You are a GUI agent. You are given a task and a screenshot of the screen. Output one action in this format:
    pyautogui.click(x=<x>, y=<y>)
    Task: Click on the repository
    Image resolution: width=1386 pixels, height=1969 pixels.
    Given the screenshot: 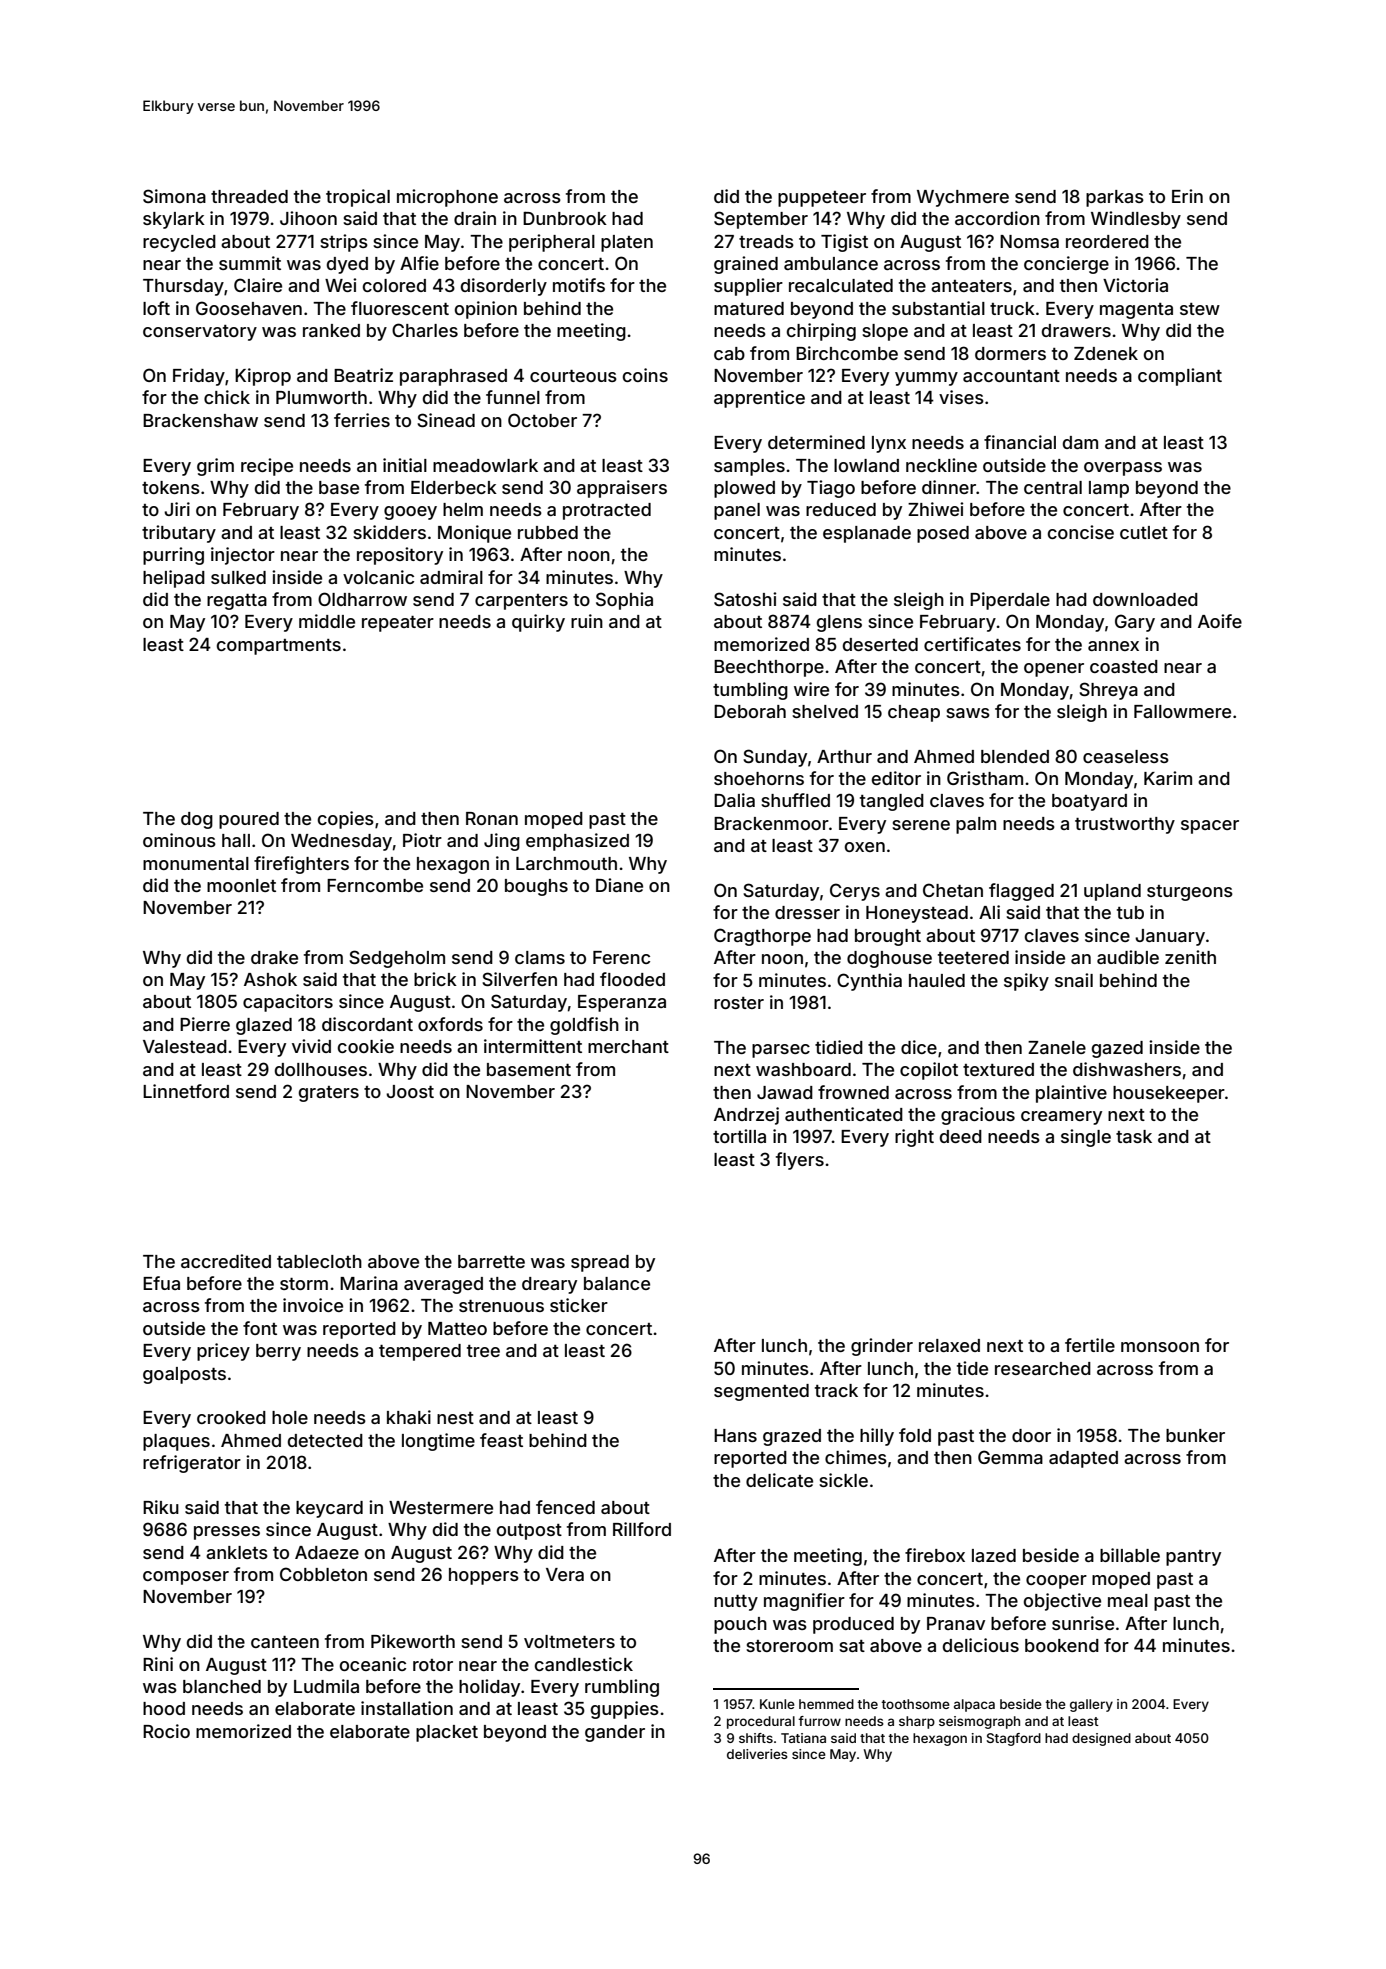 What is the action you would take?
    pyautogui.click(x=400, y=556)
